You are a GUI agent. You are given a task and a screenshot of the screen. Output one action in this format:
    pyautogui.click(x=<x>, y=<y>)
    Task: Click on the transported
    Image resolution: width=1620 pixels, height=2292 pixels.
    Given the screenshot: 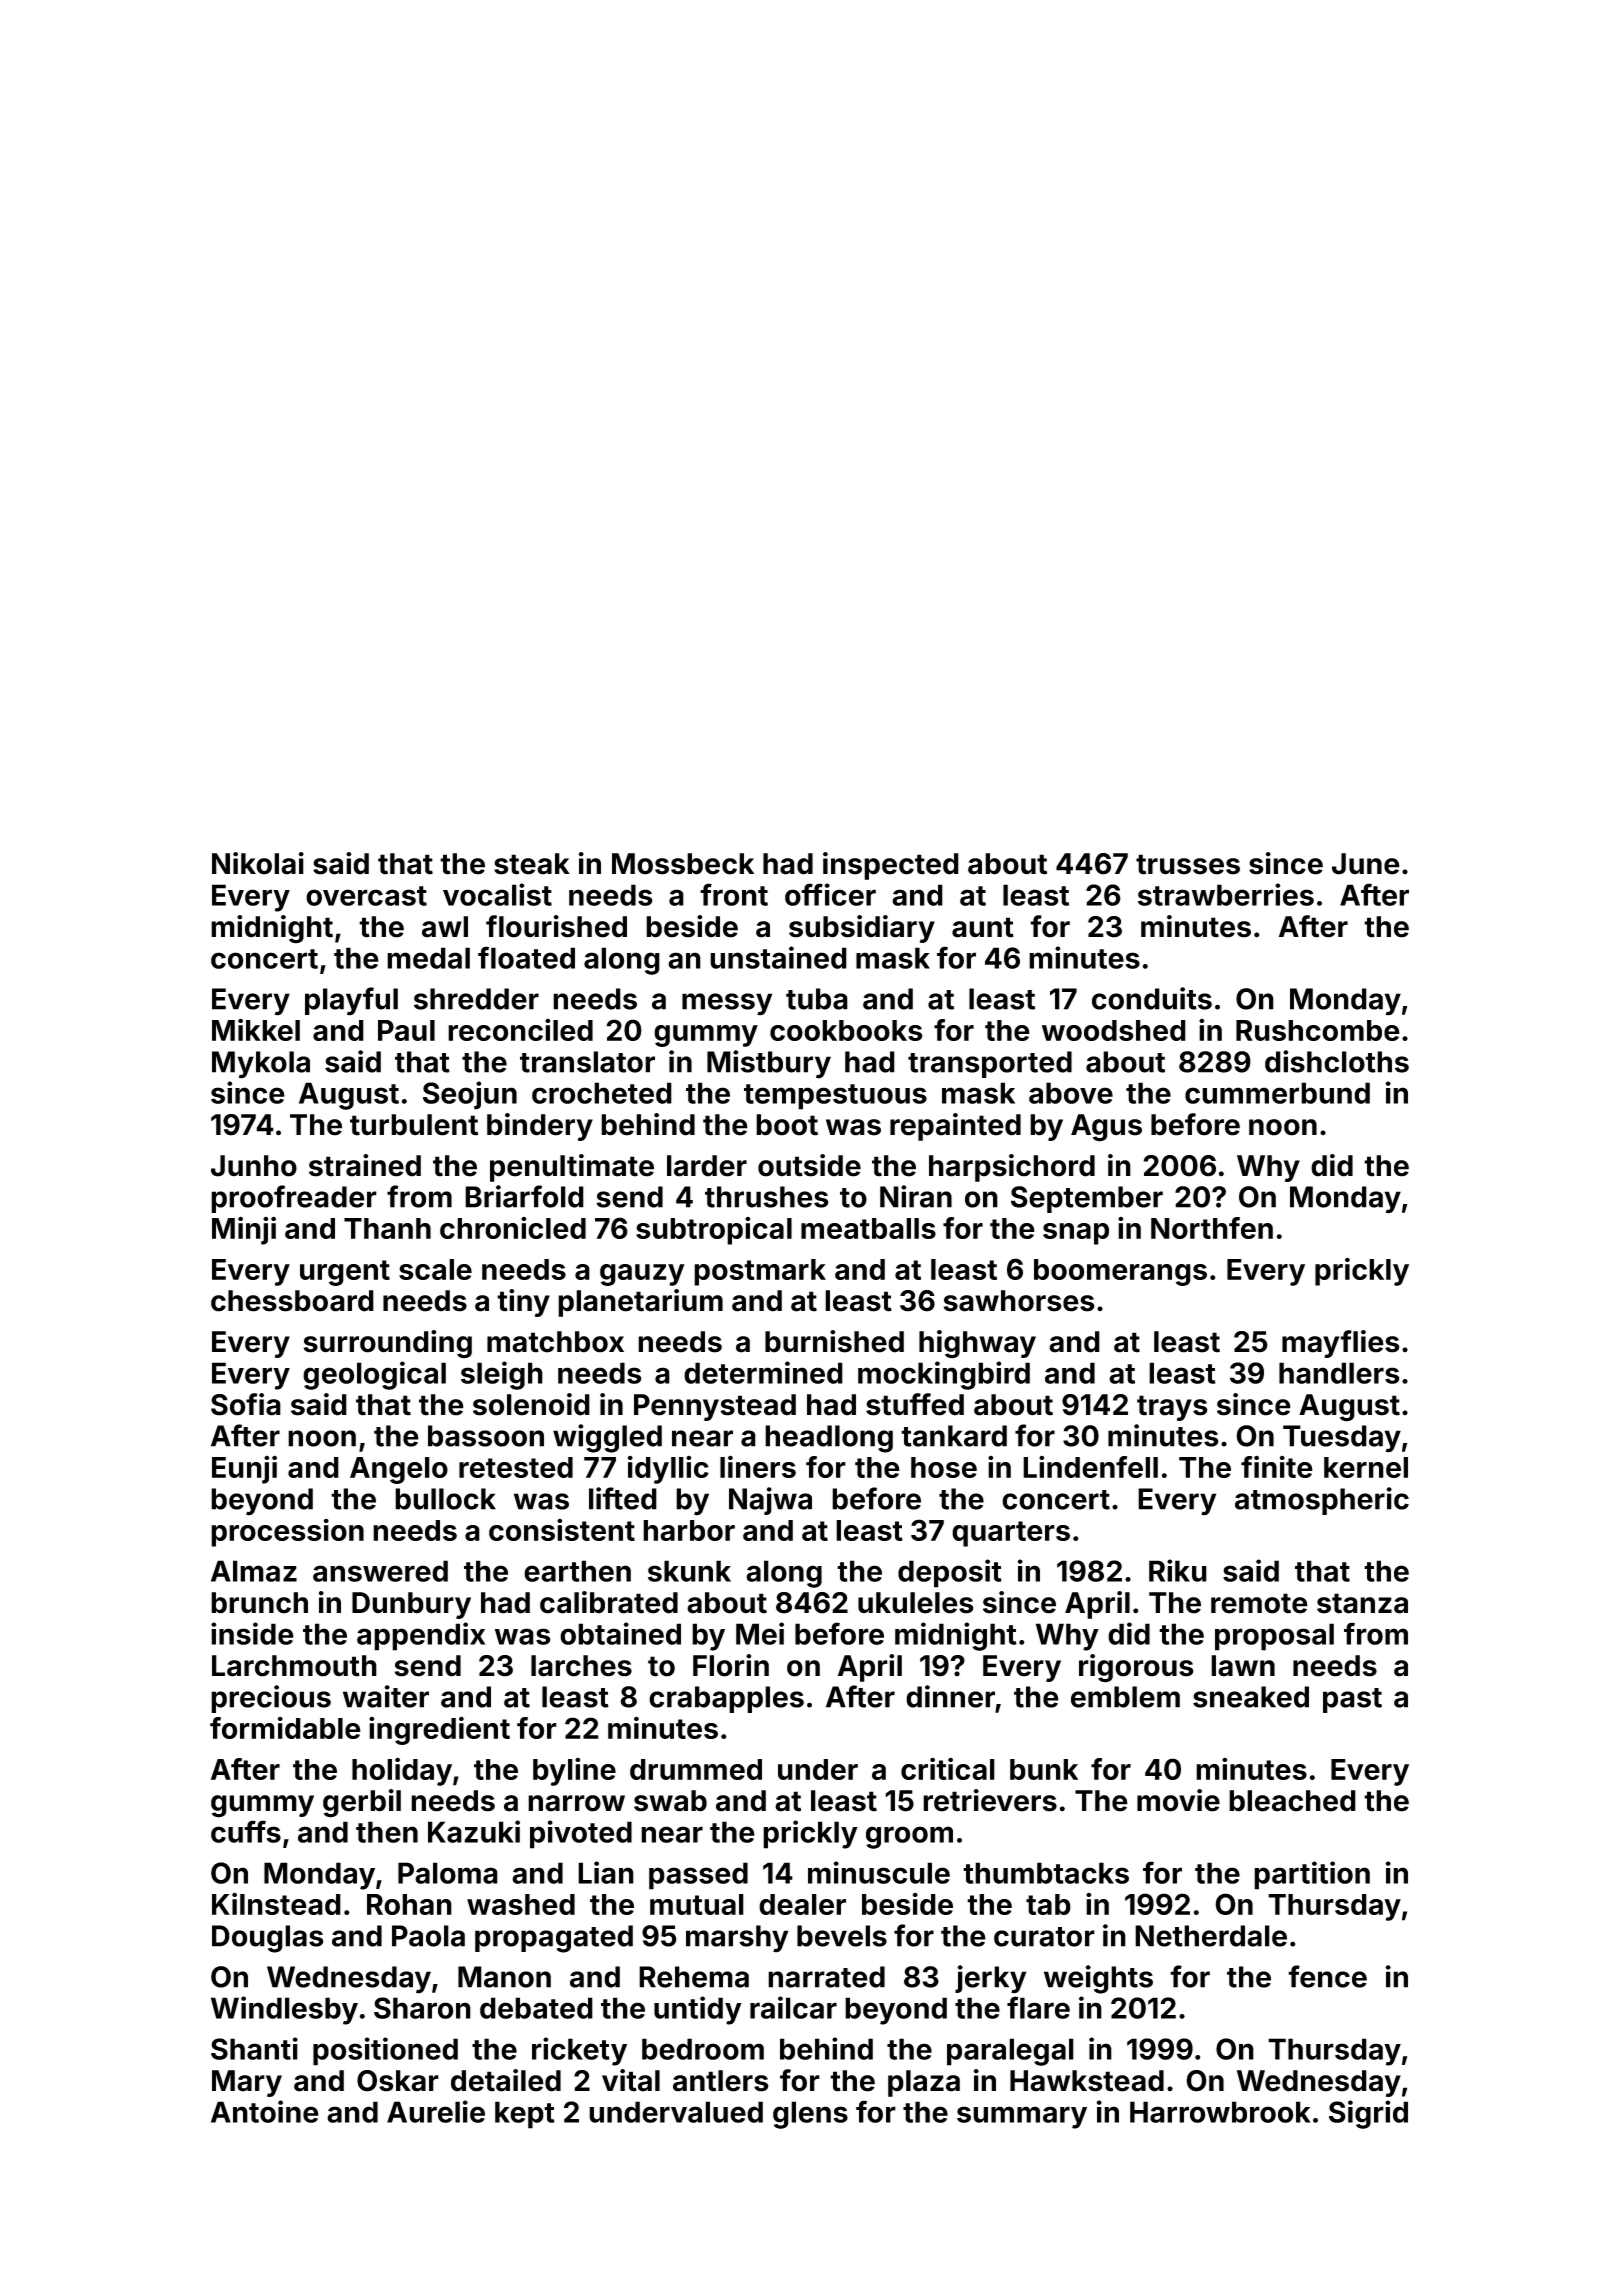 What is the action you would take?
    pyautogui.click(x=990, y=1064)
